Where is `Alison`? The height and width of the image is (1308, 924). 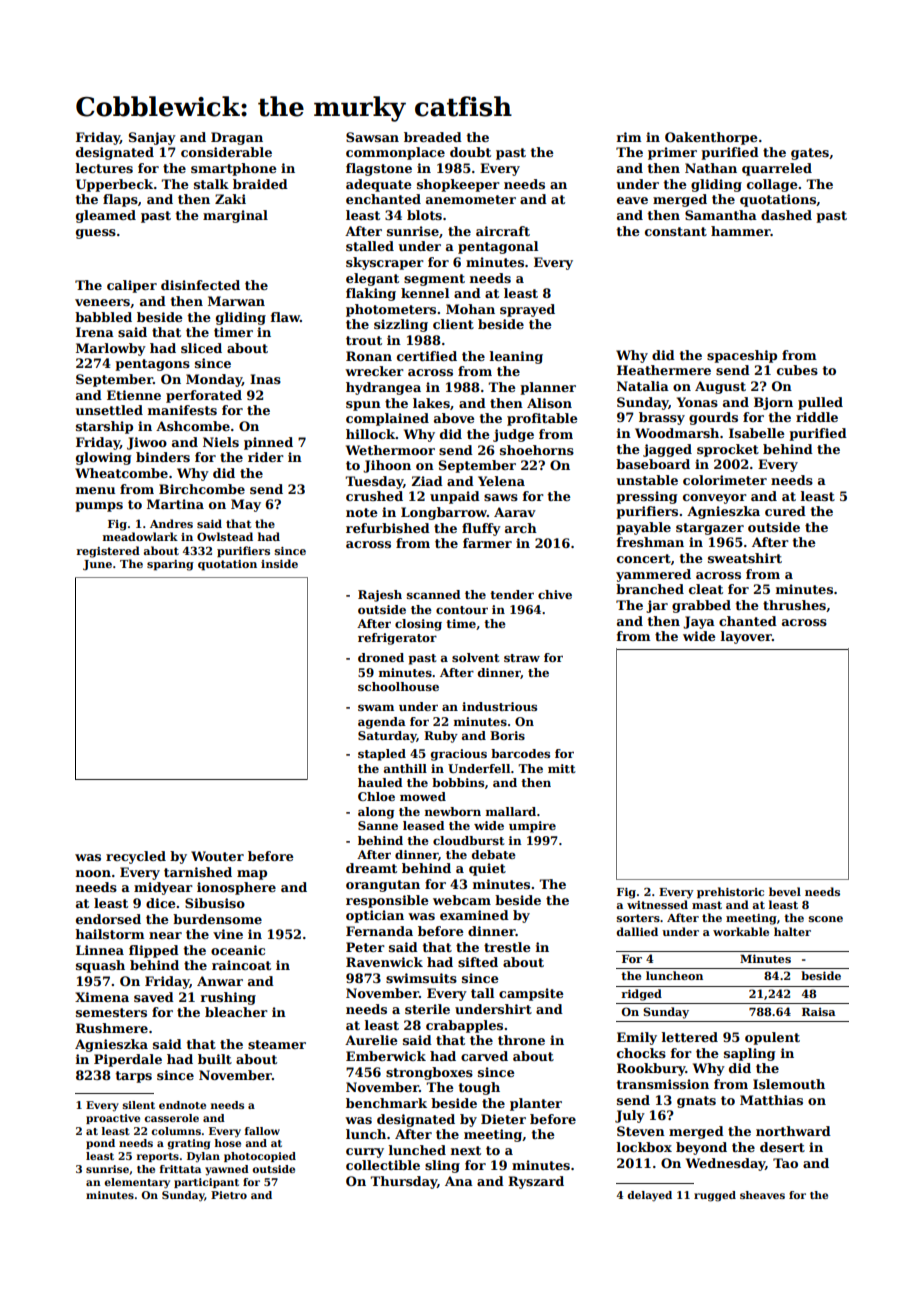
Alison is located at coordinates (549, 403).
